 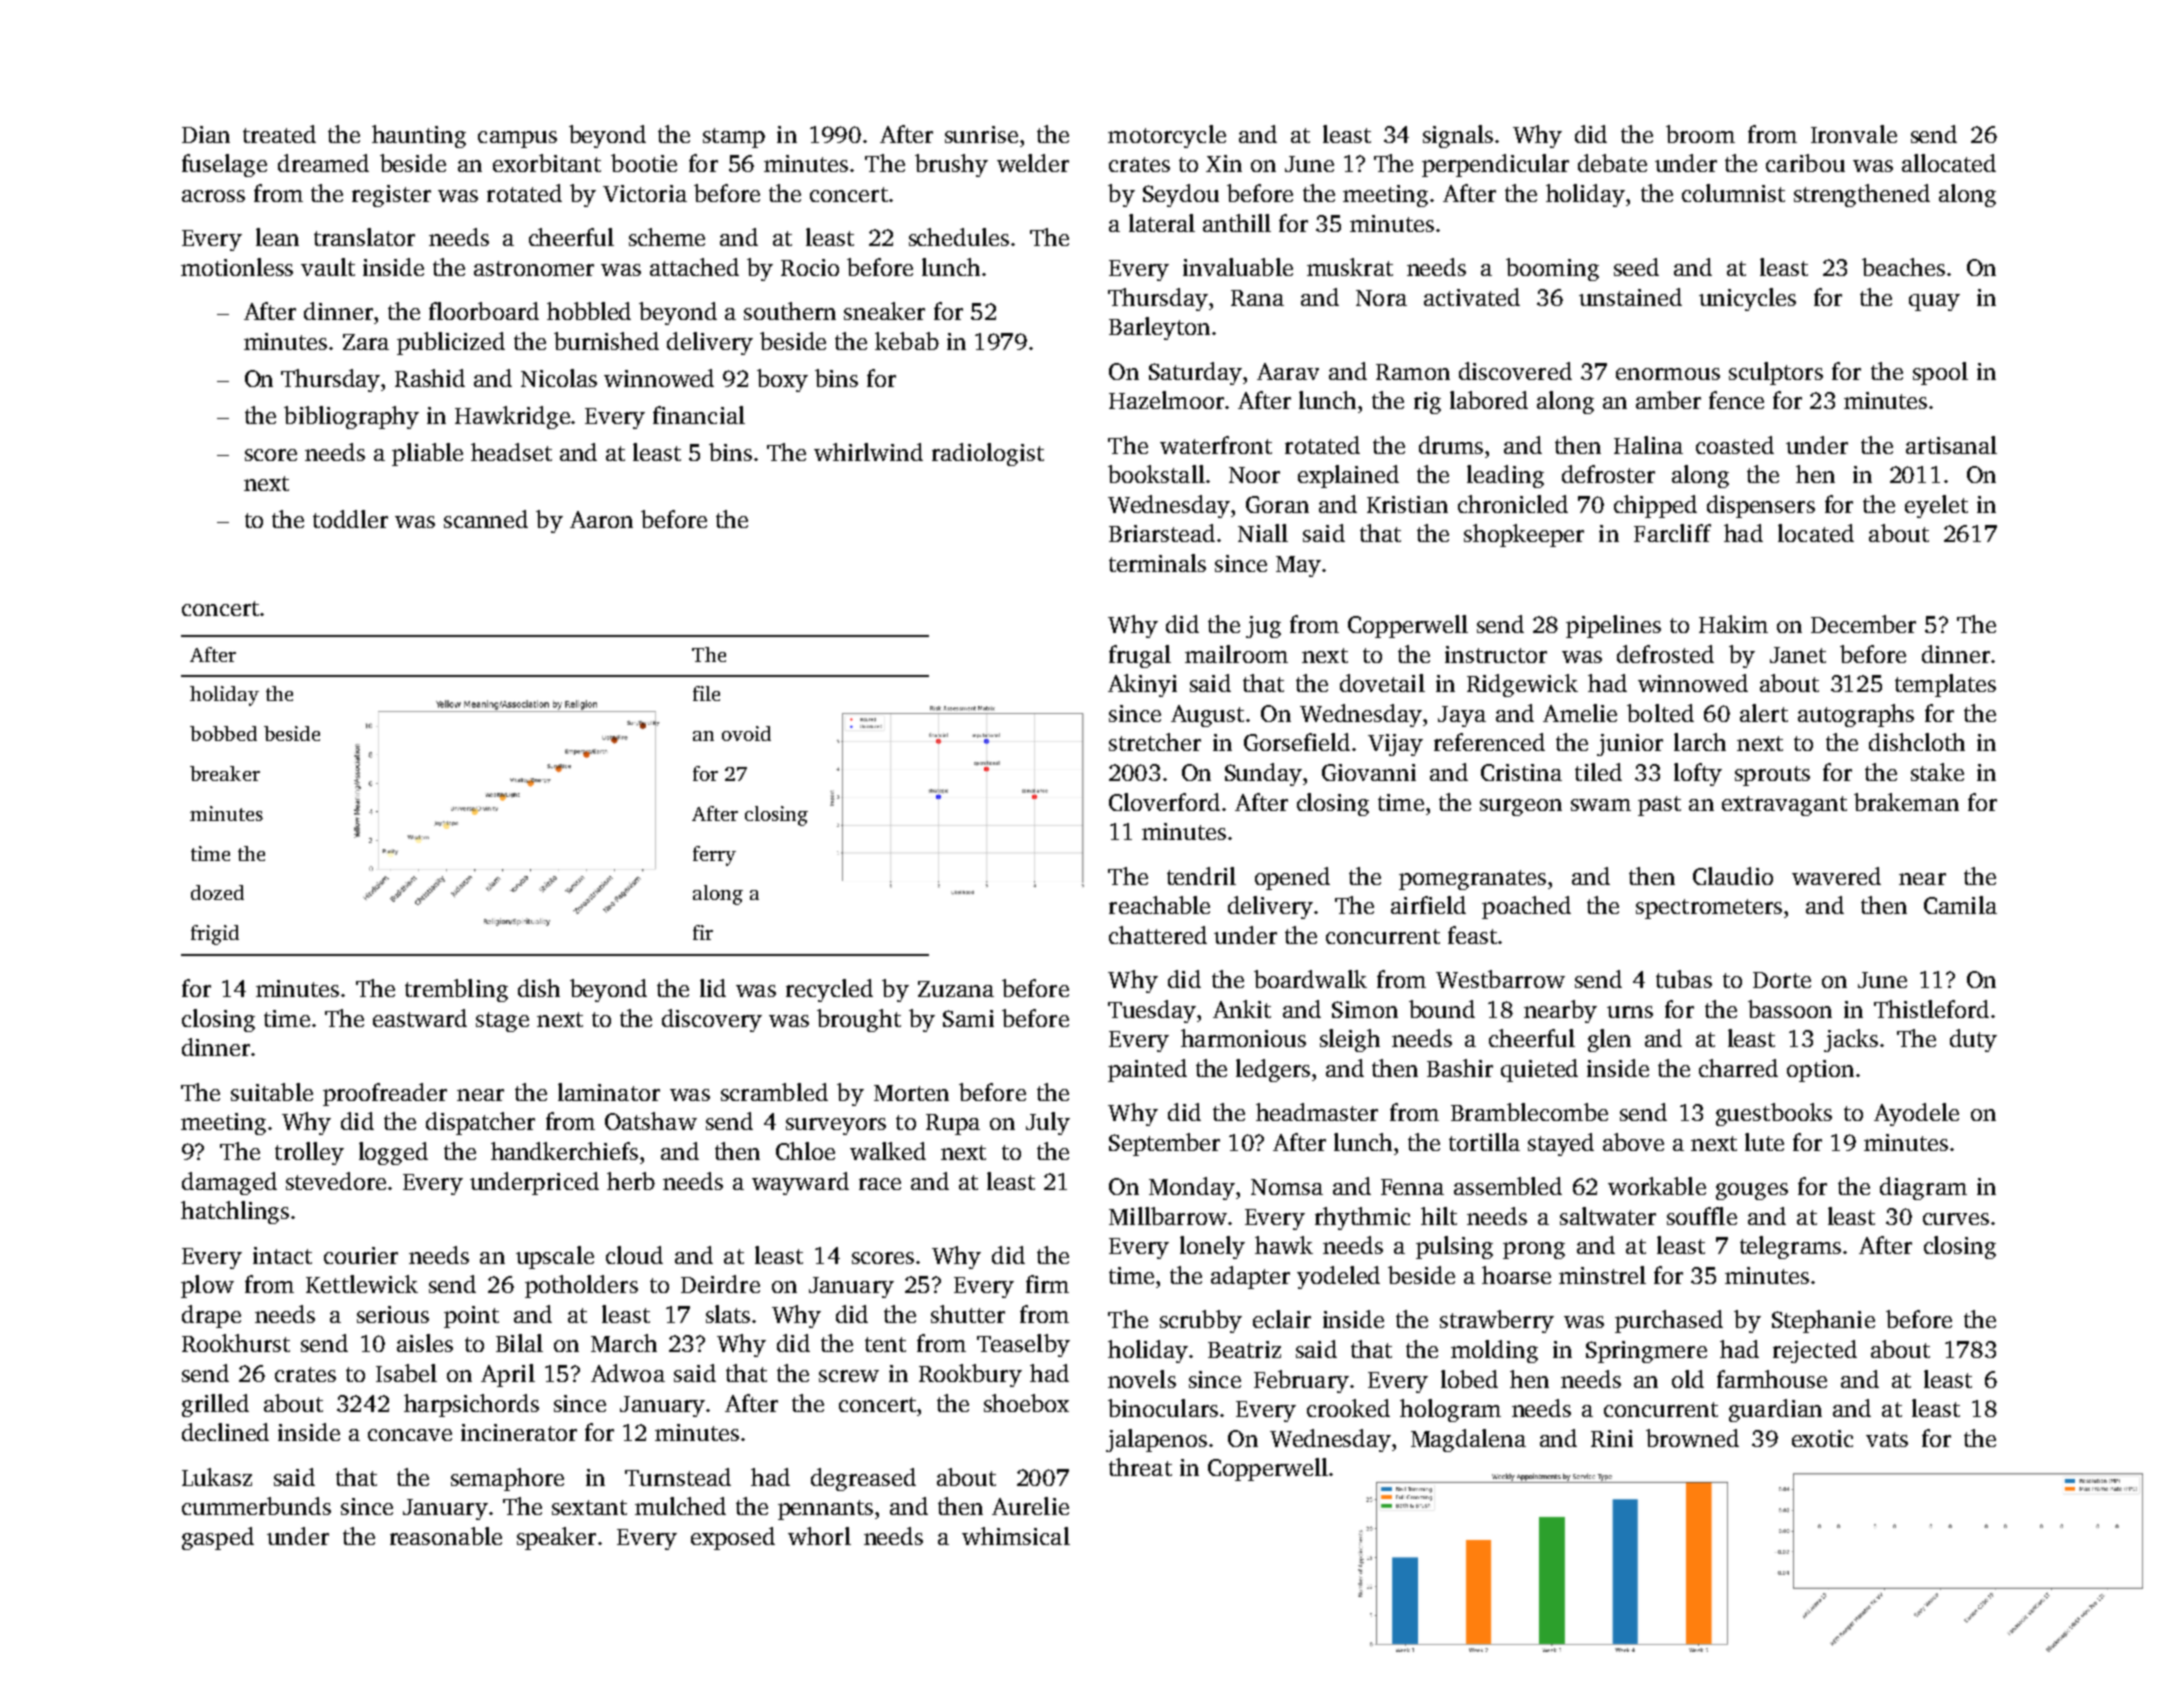 What do you see at coordinates (728, 1314) in the screenshot?
I see `slats` at bounding box center [728, 1314].
